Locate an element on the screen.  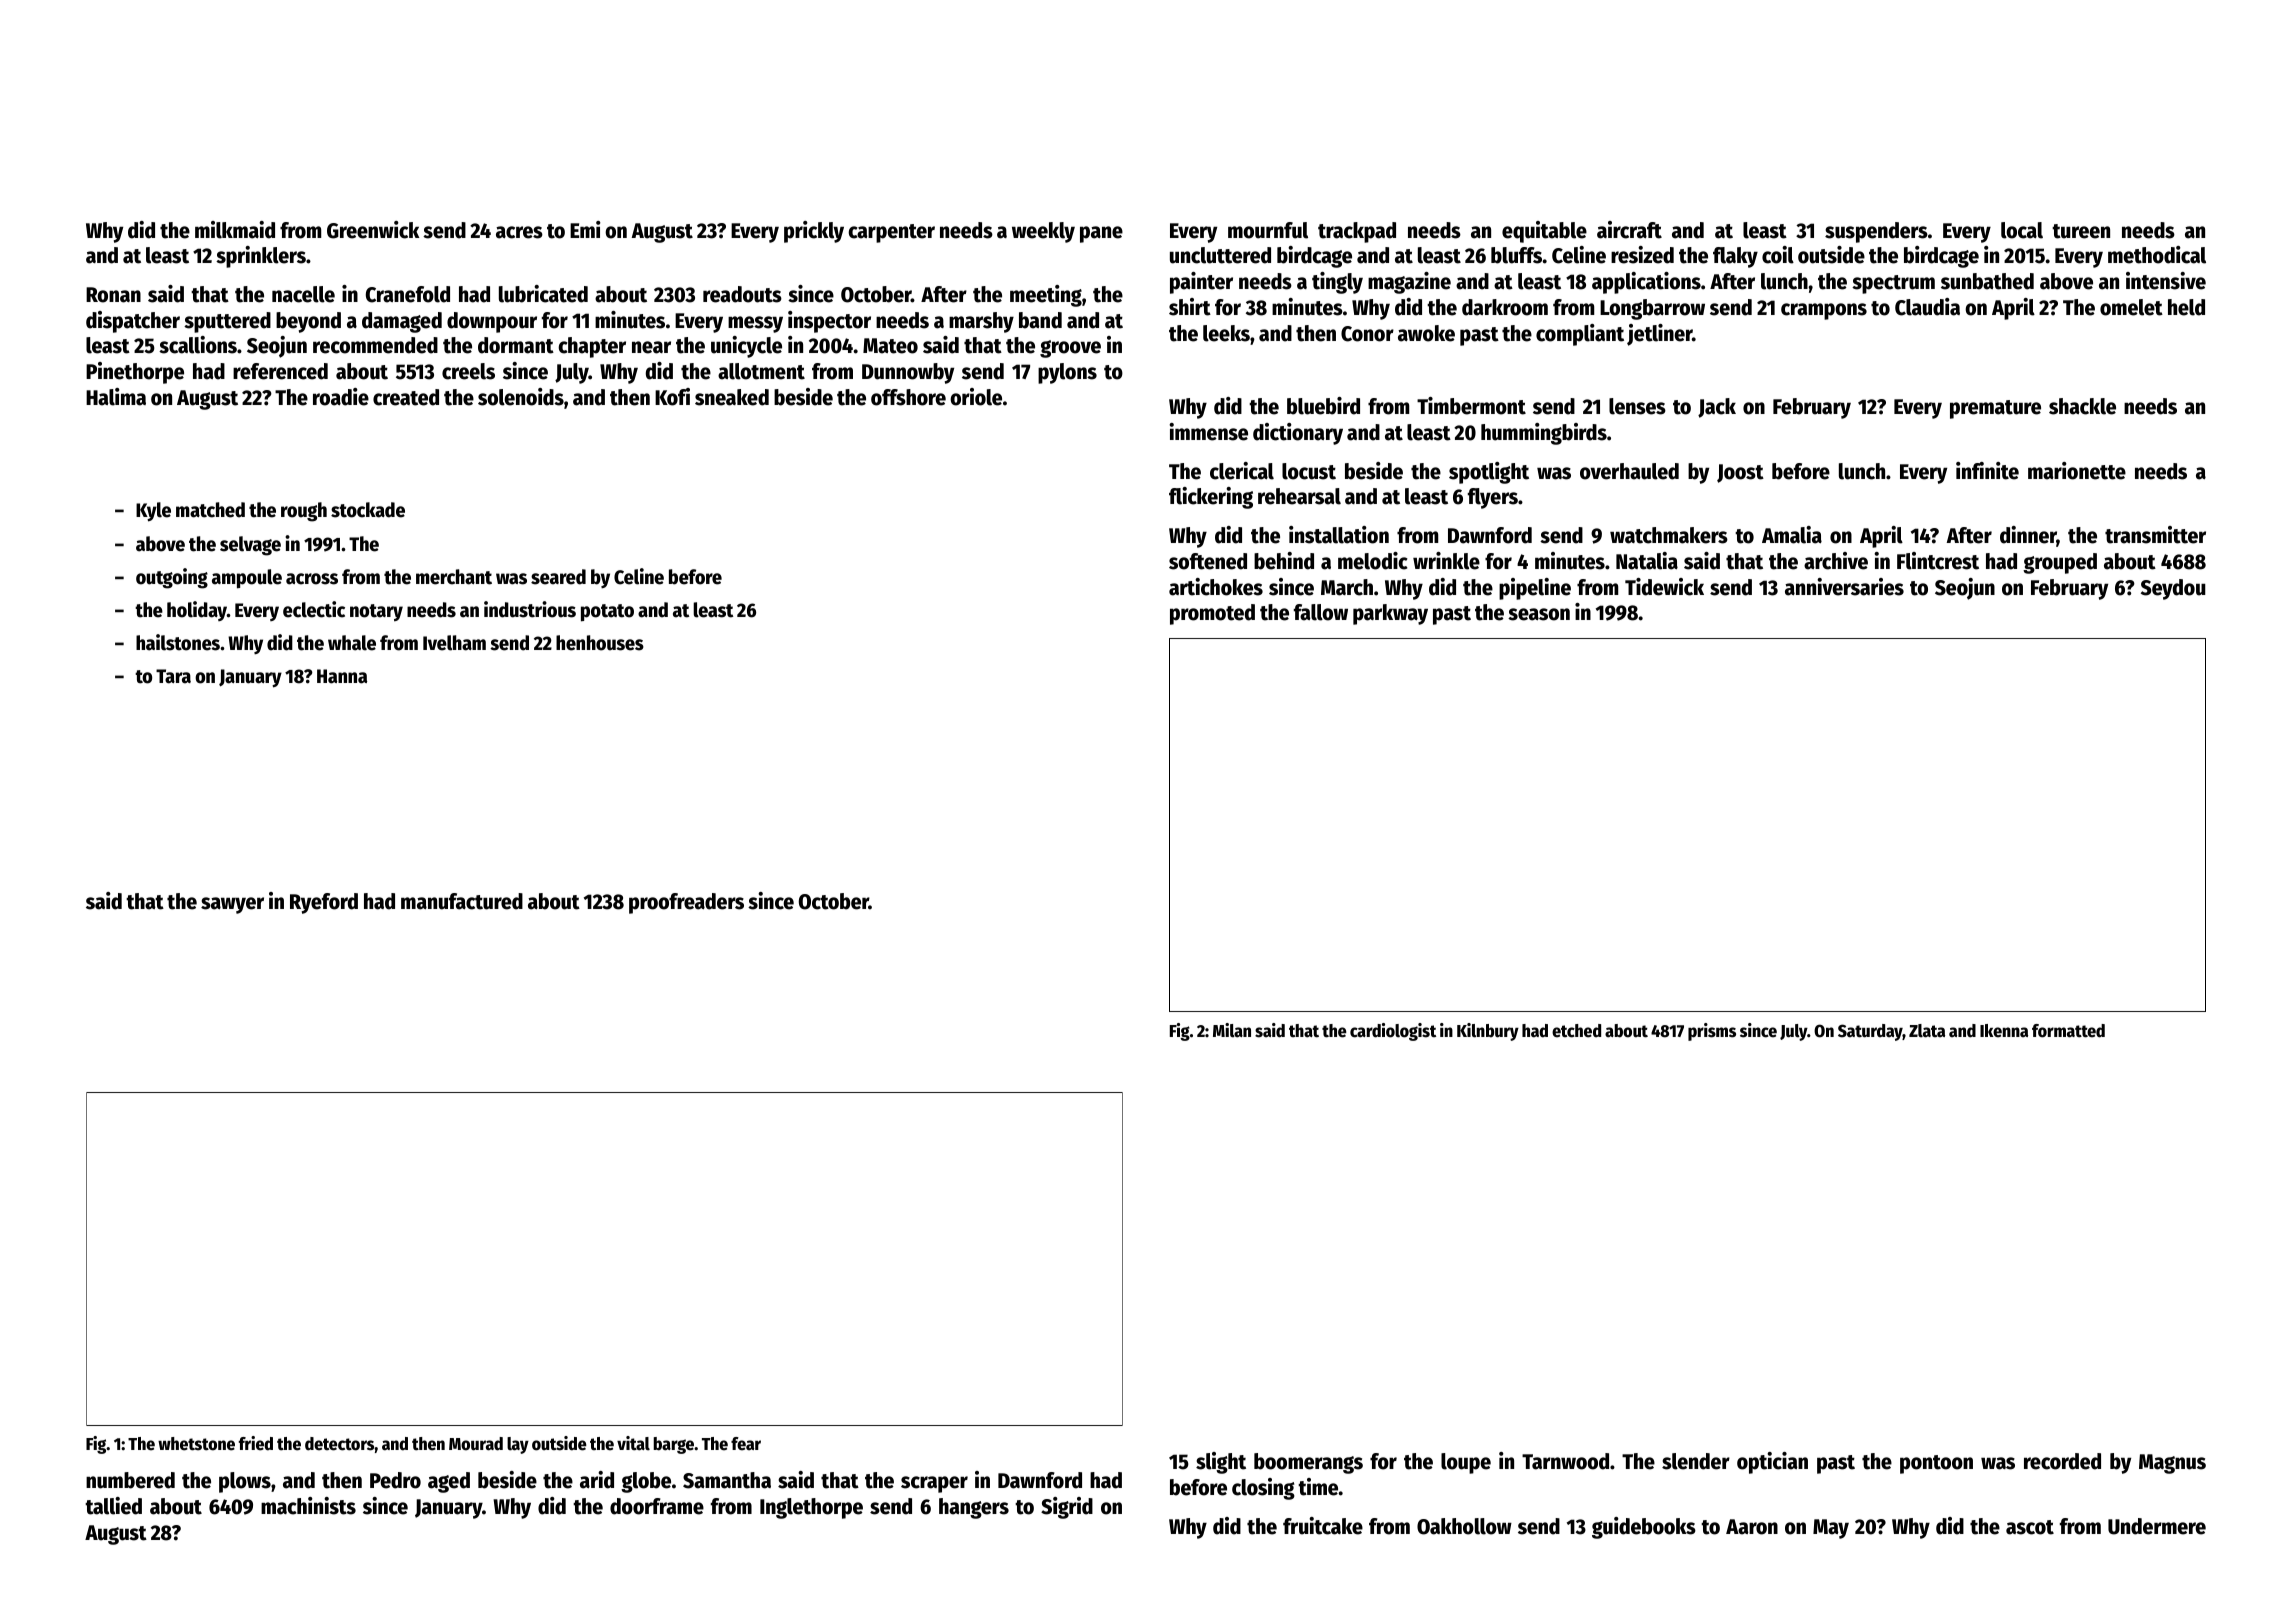
tallied is located at coordinates (113, 1506).
